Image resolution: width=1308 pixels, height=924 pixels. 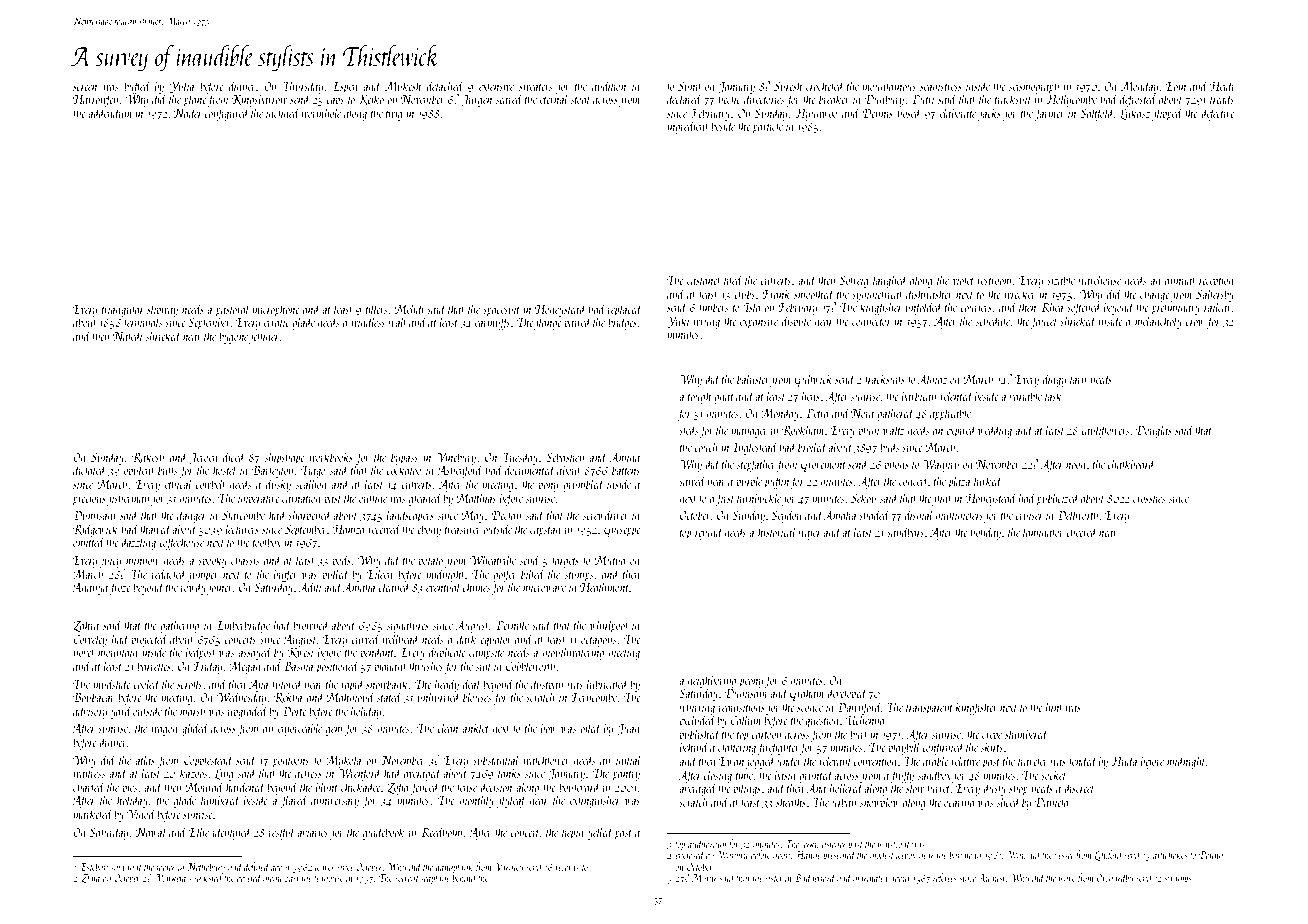 I want to click on cruiser, so click(x=1029, y=515).
